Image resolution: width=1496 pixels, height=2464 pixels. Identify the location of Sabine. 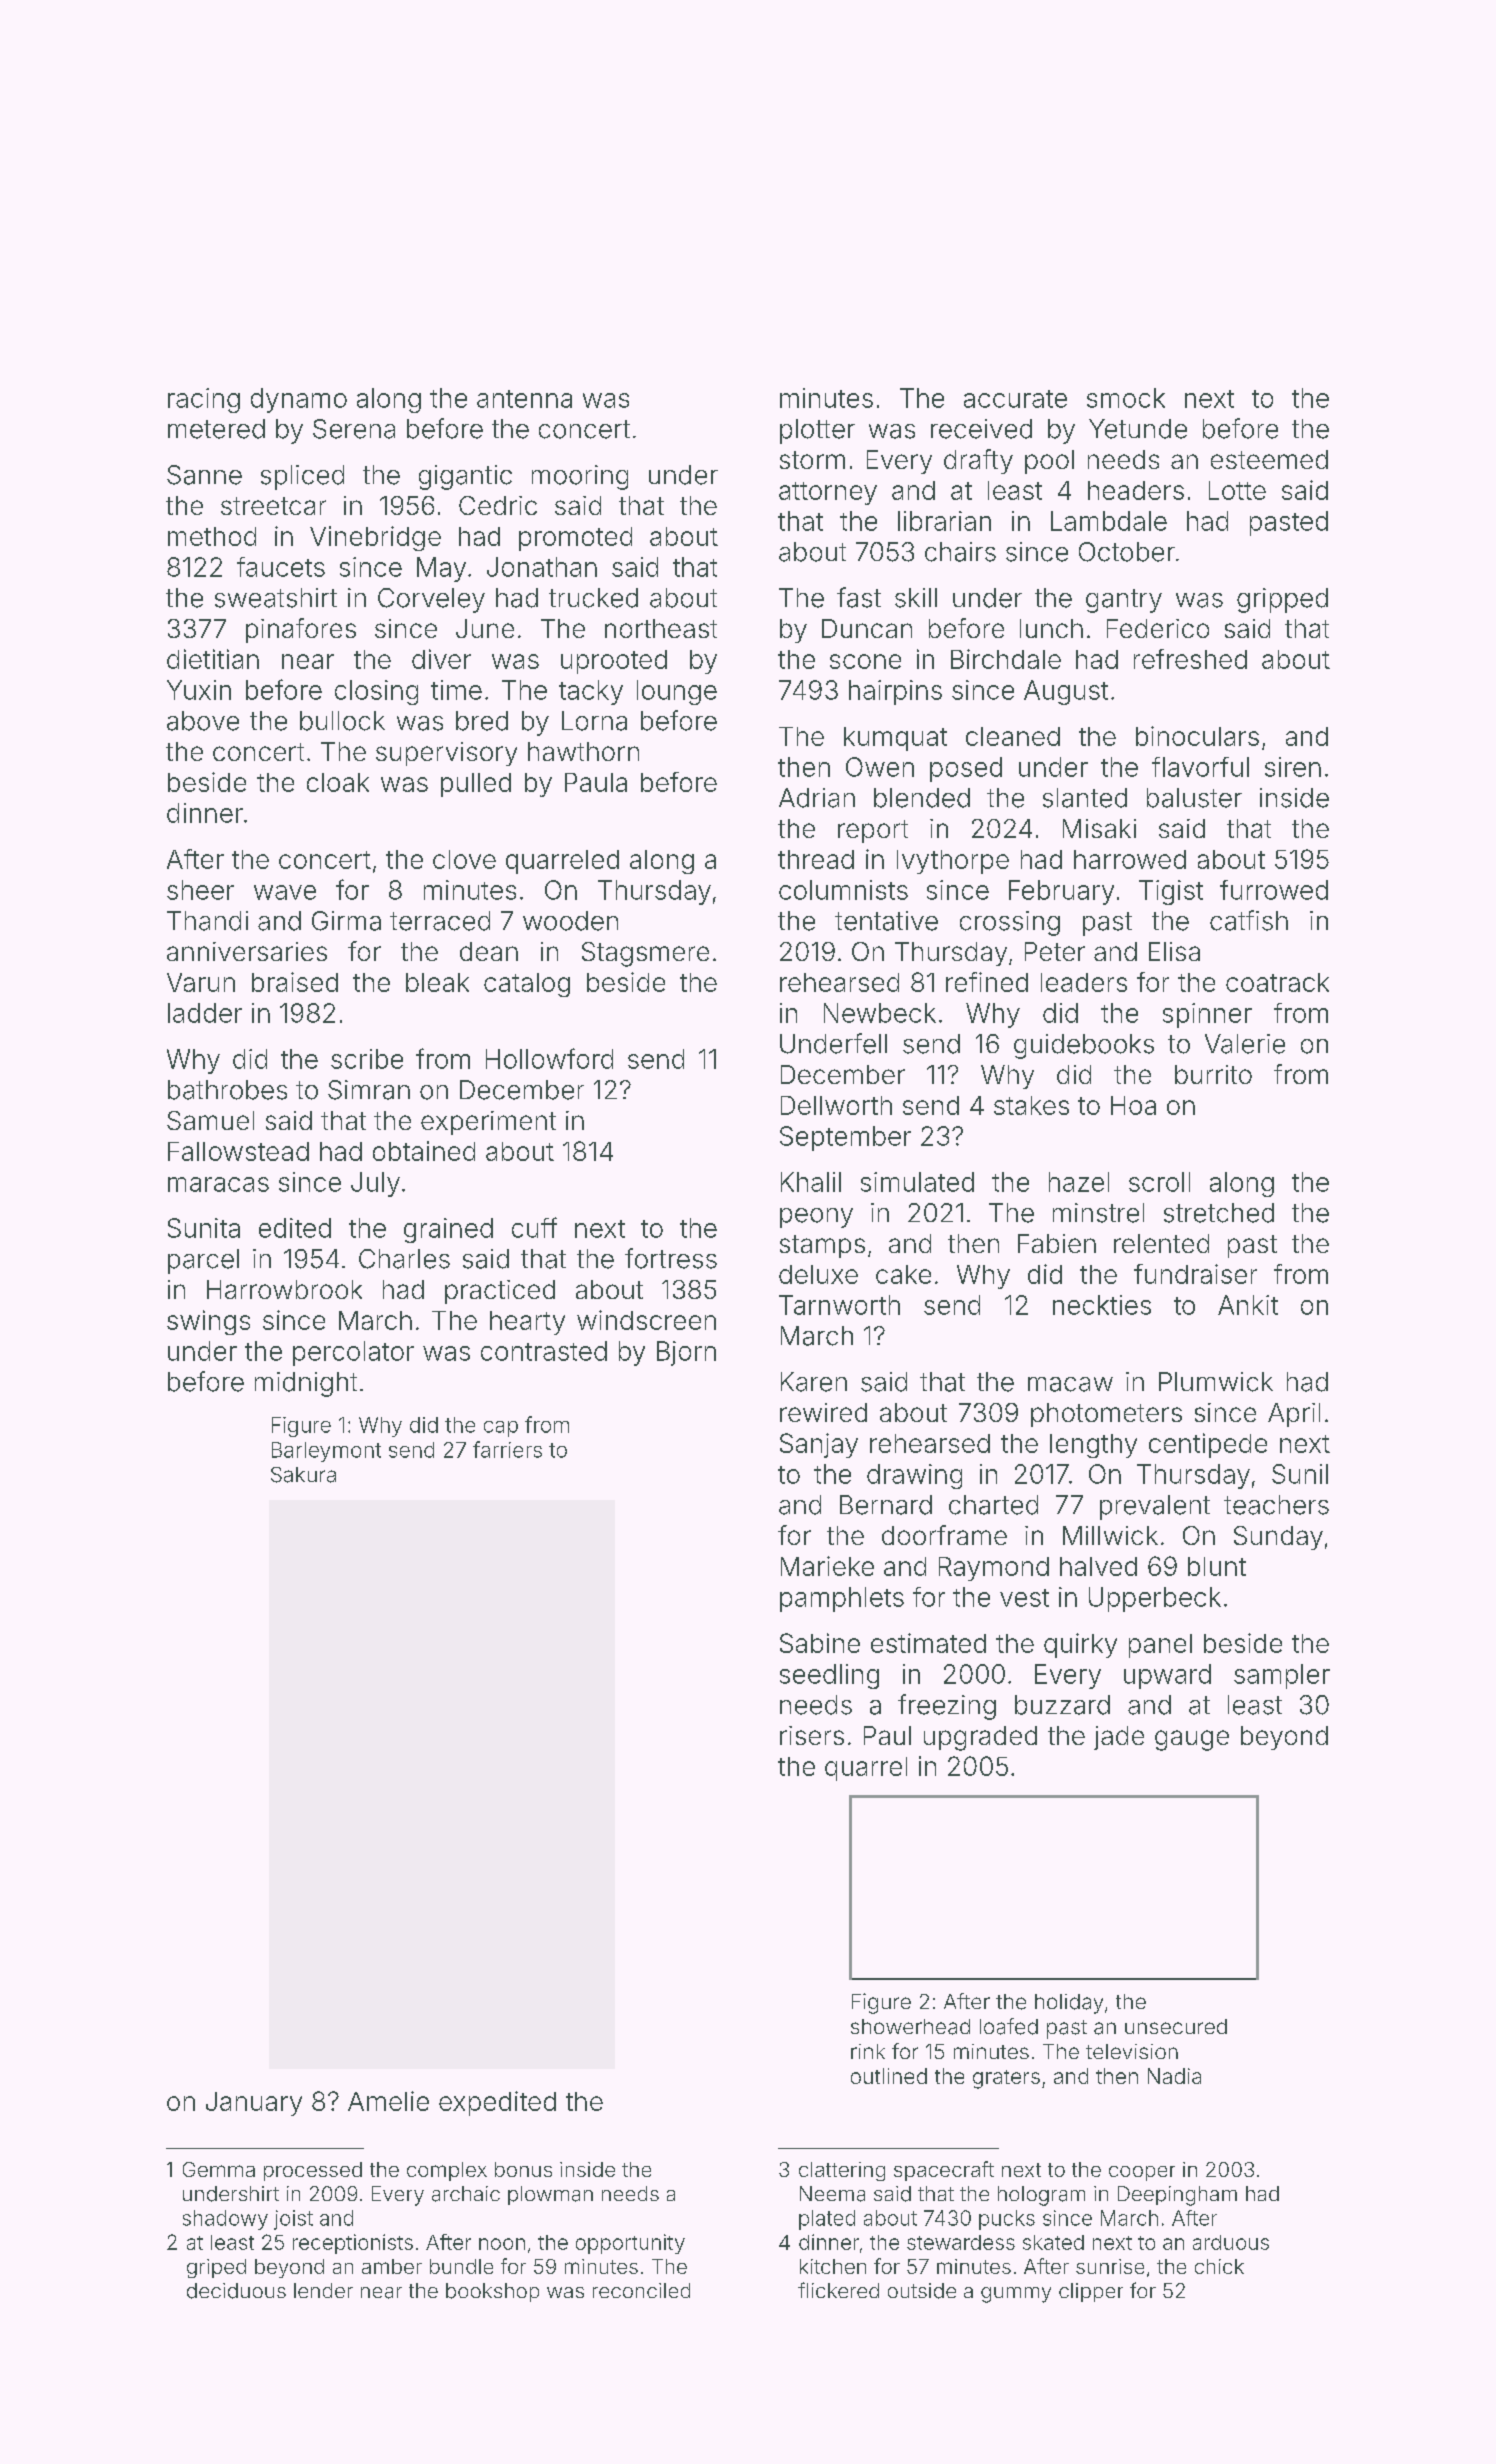
(820, 1643).
